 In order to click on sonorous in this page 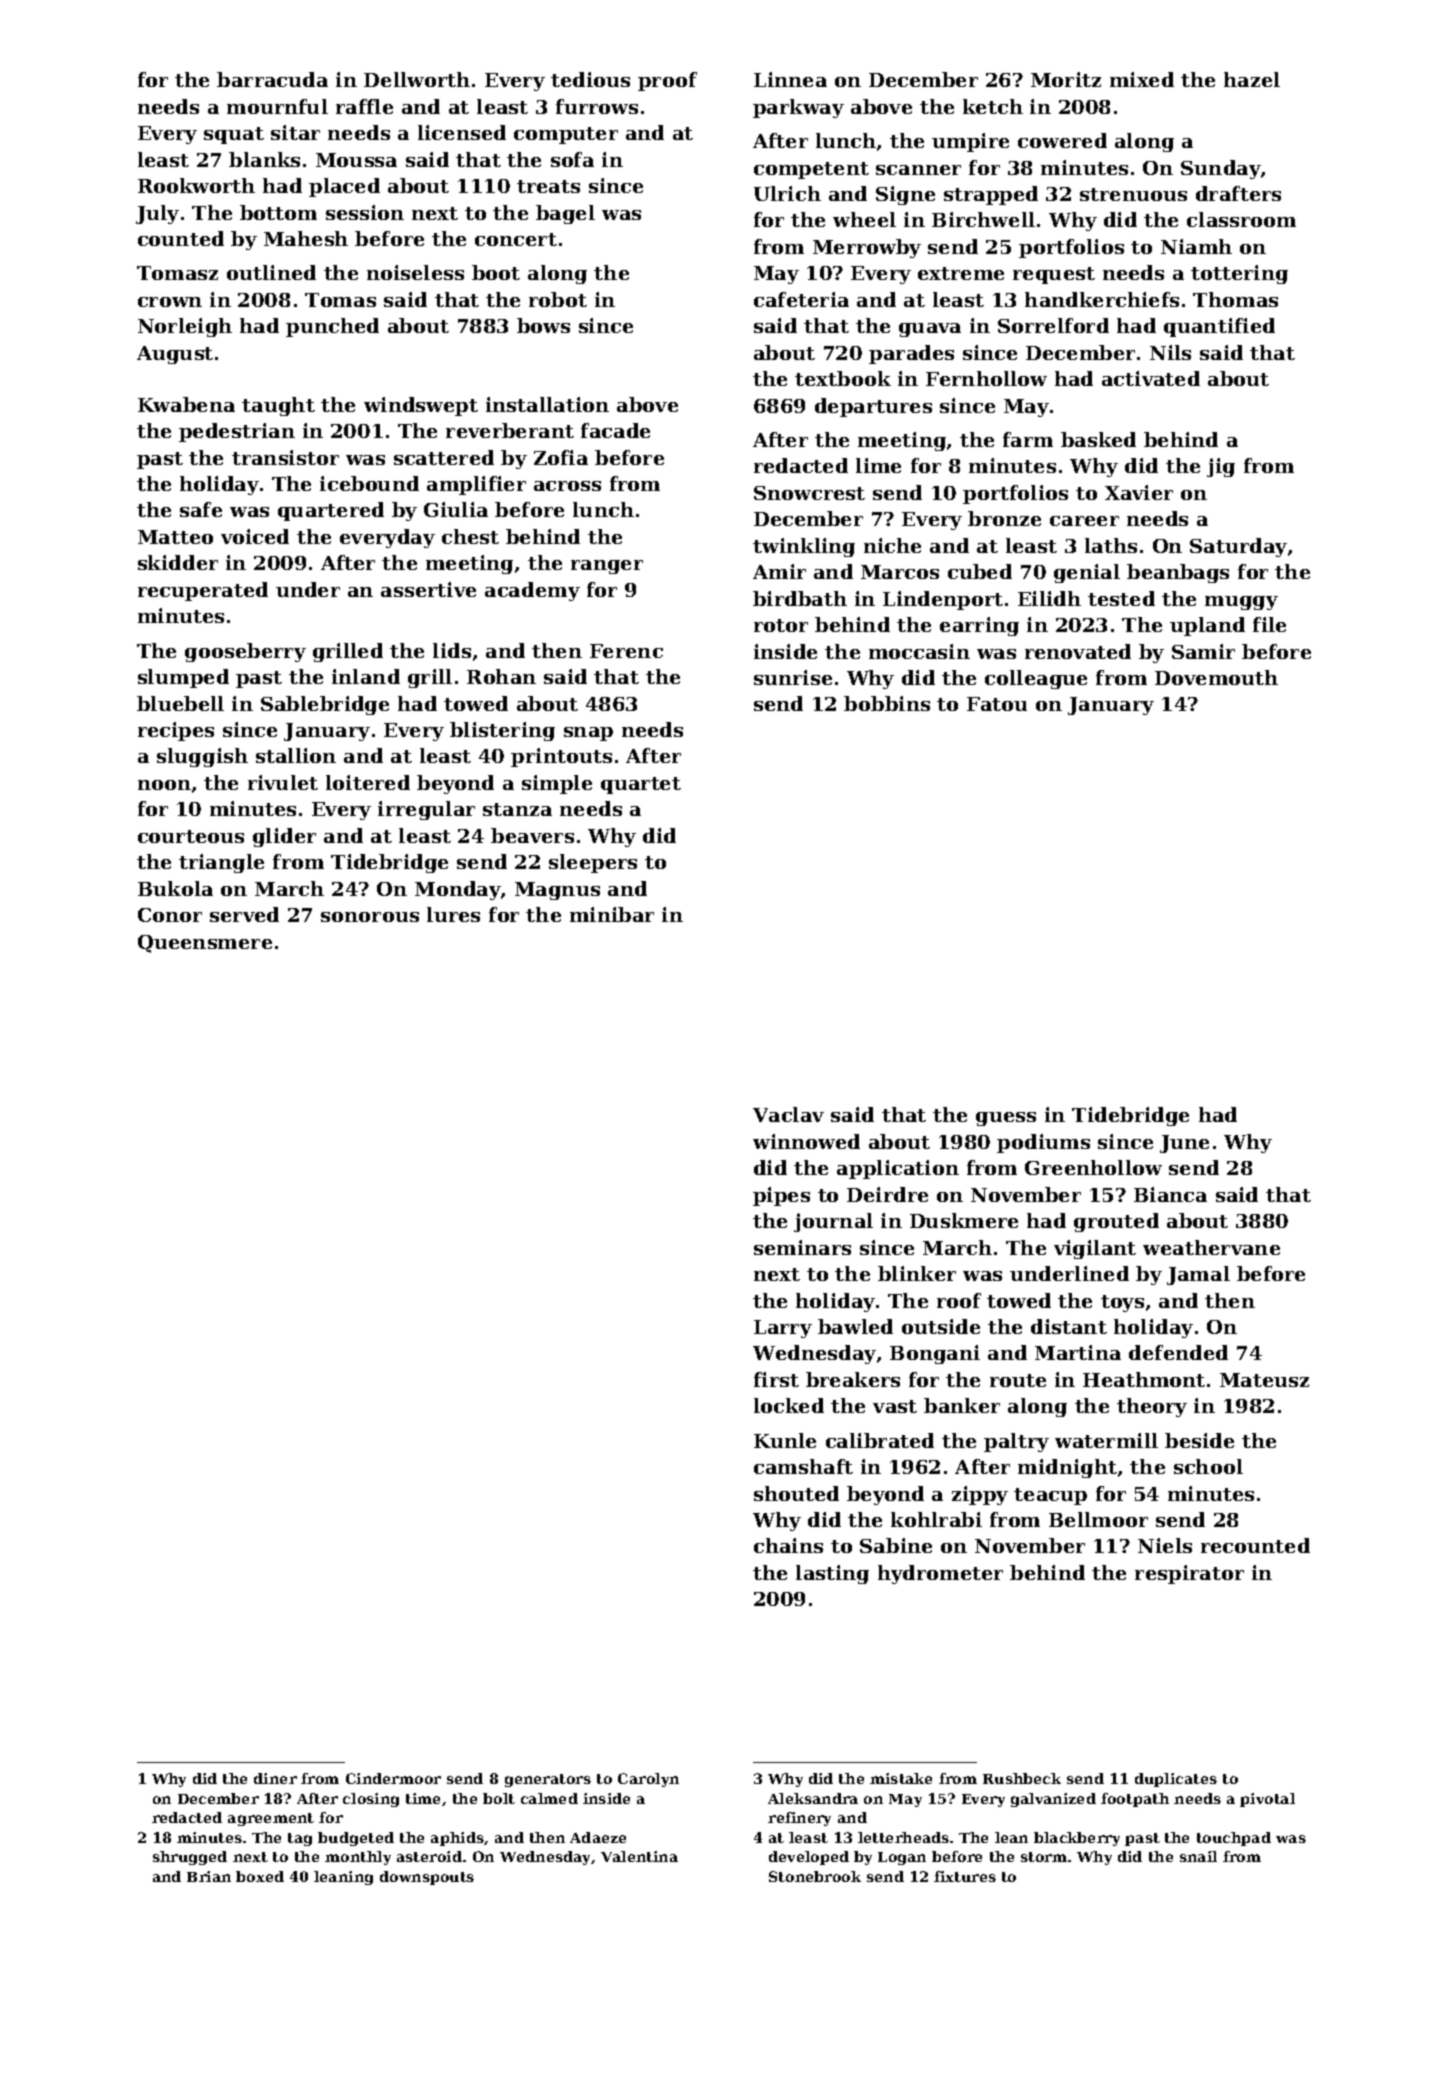, I will do `click(370, 917)`.
